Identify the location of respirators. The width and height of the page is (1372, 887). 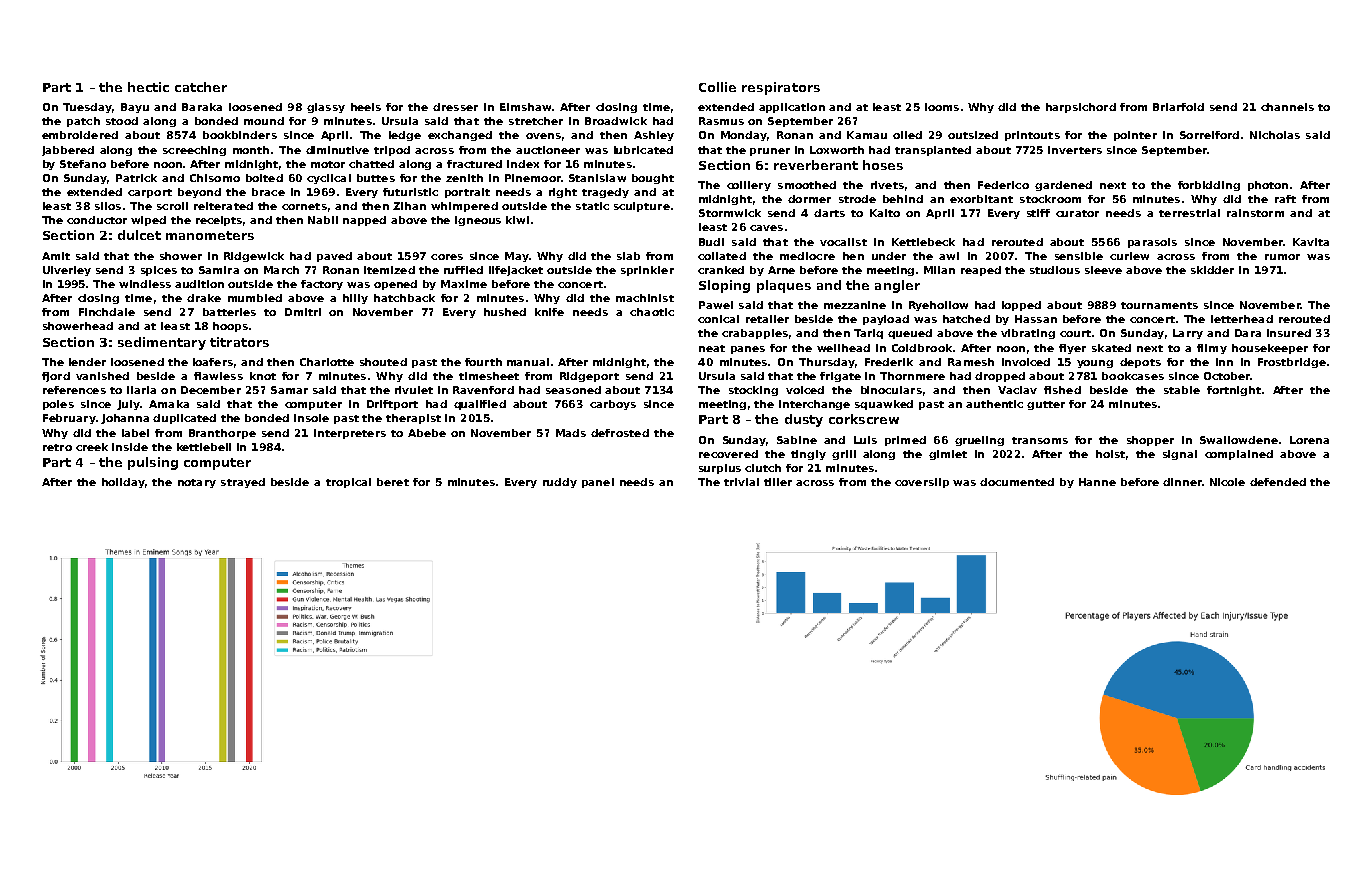
(781, 88).
